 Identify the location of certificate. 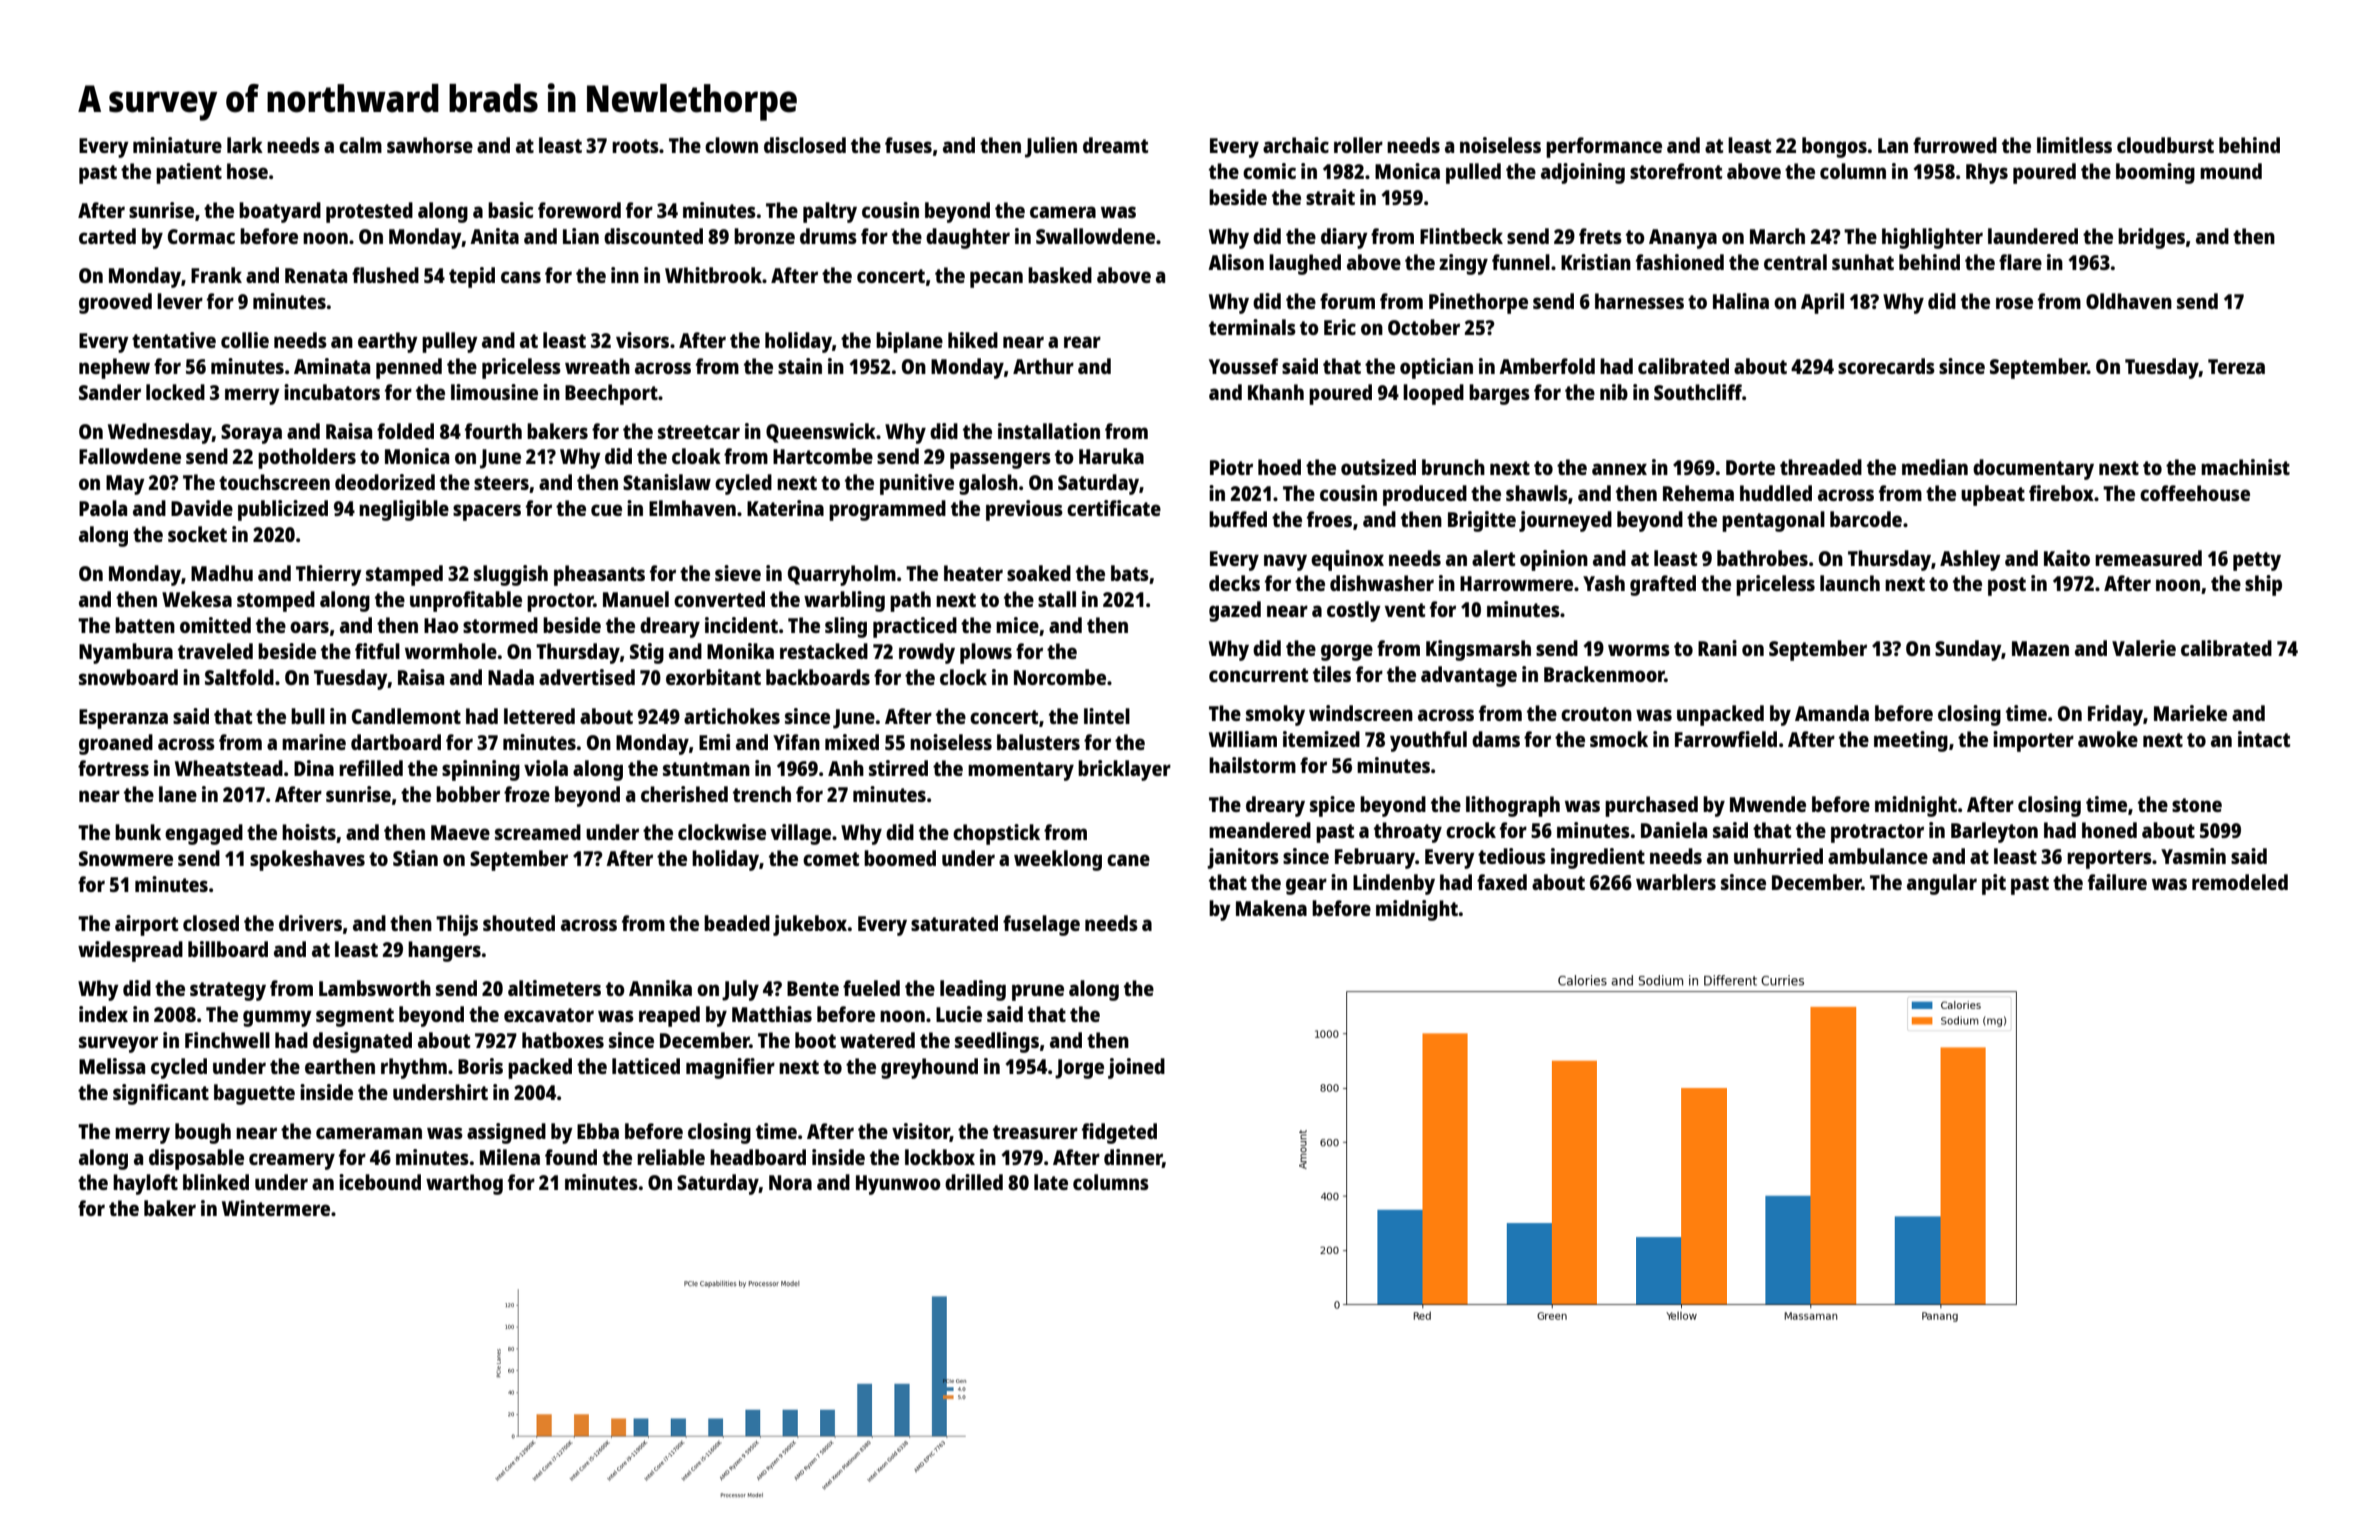
(1114, 508).
